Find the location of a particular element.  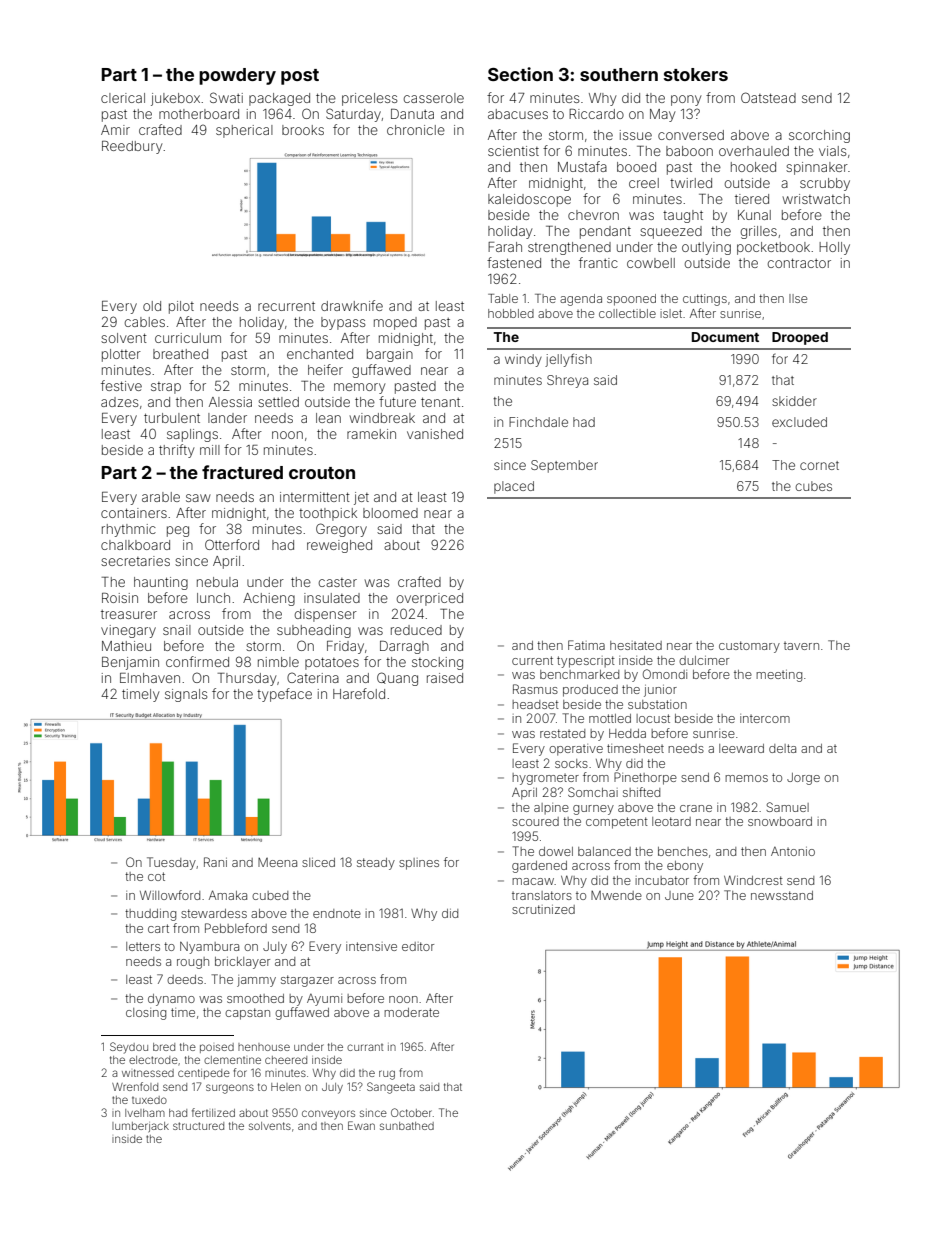

dulcimer is located at coordinates (704, 660).
